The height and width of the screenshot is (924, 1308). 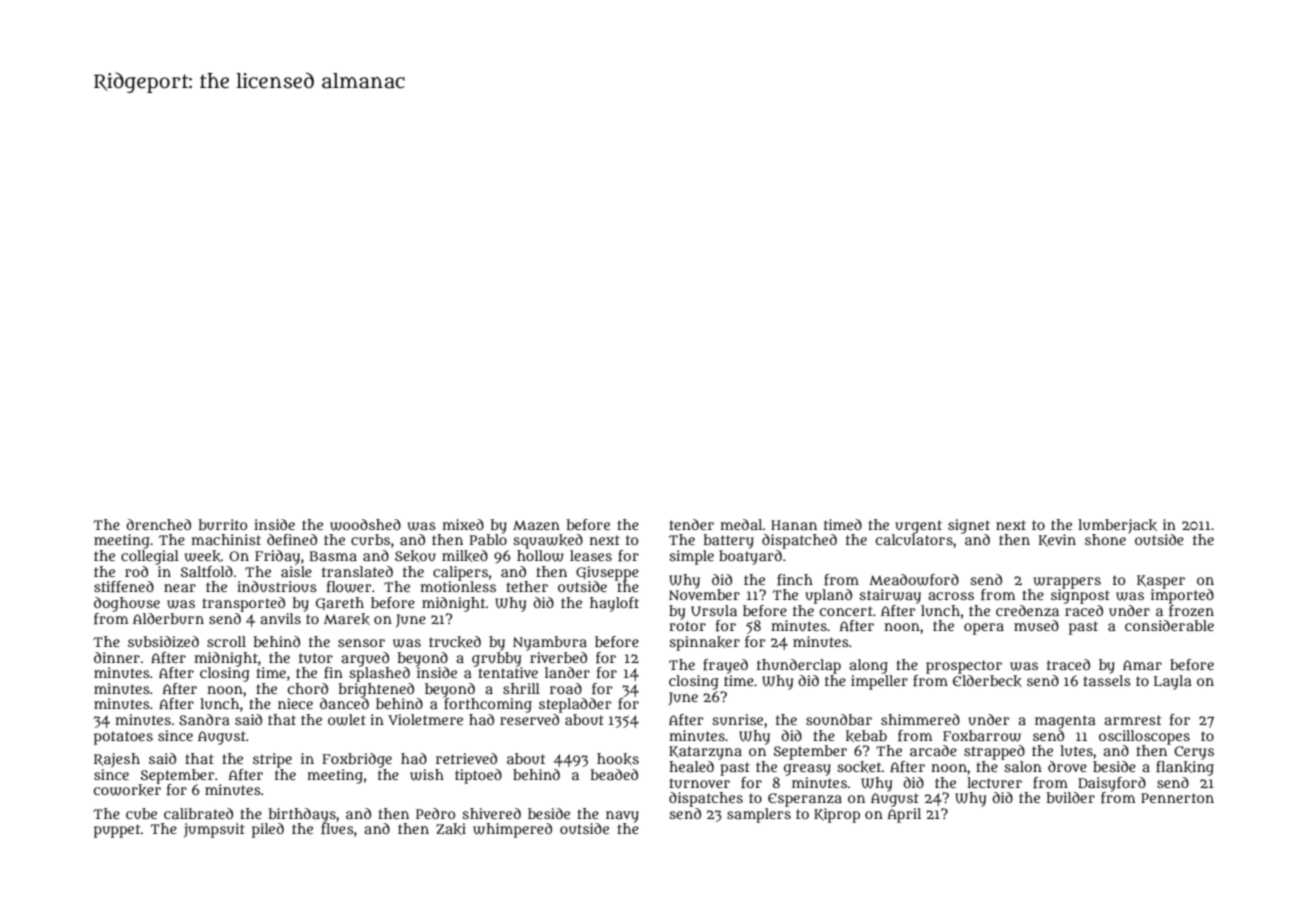 I want to click on chord, so click(x=308, y=688).
